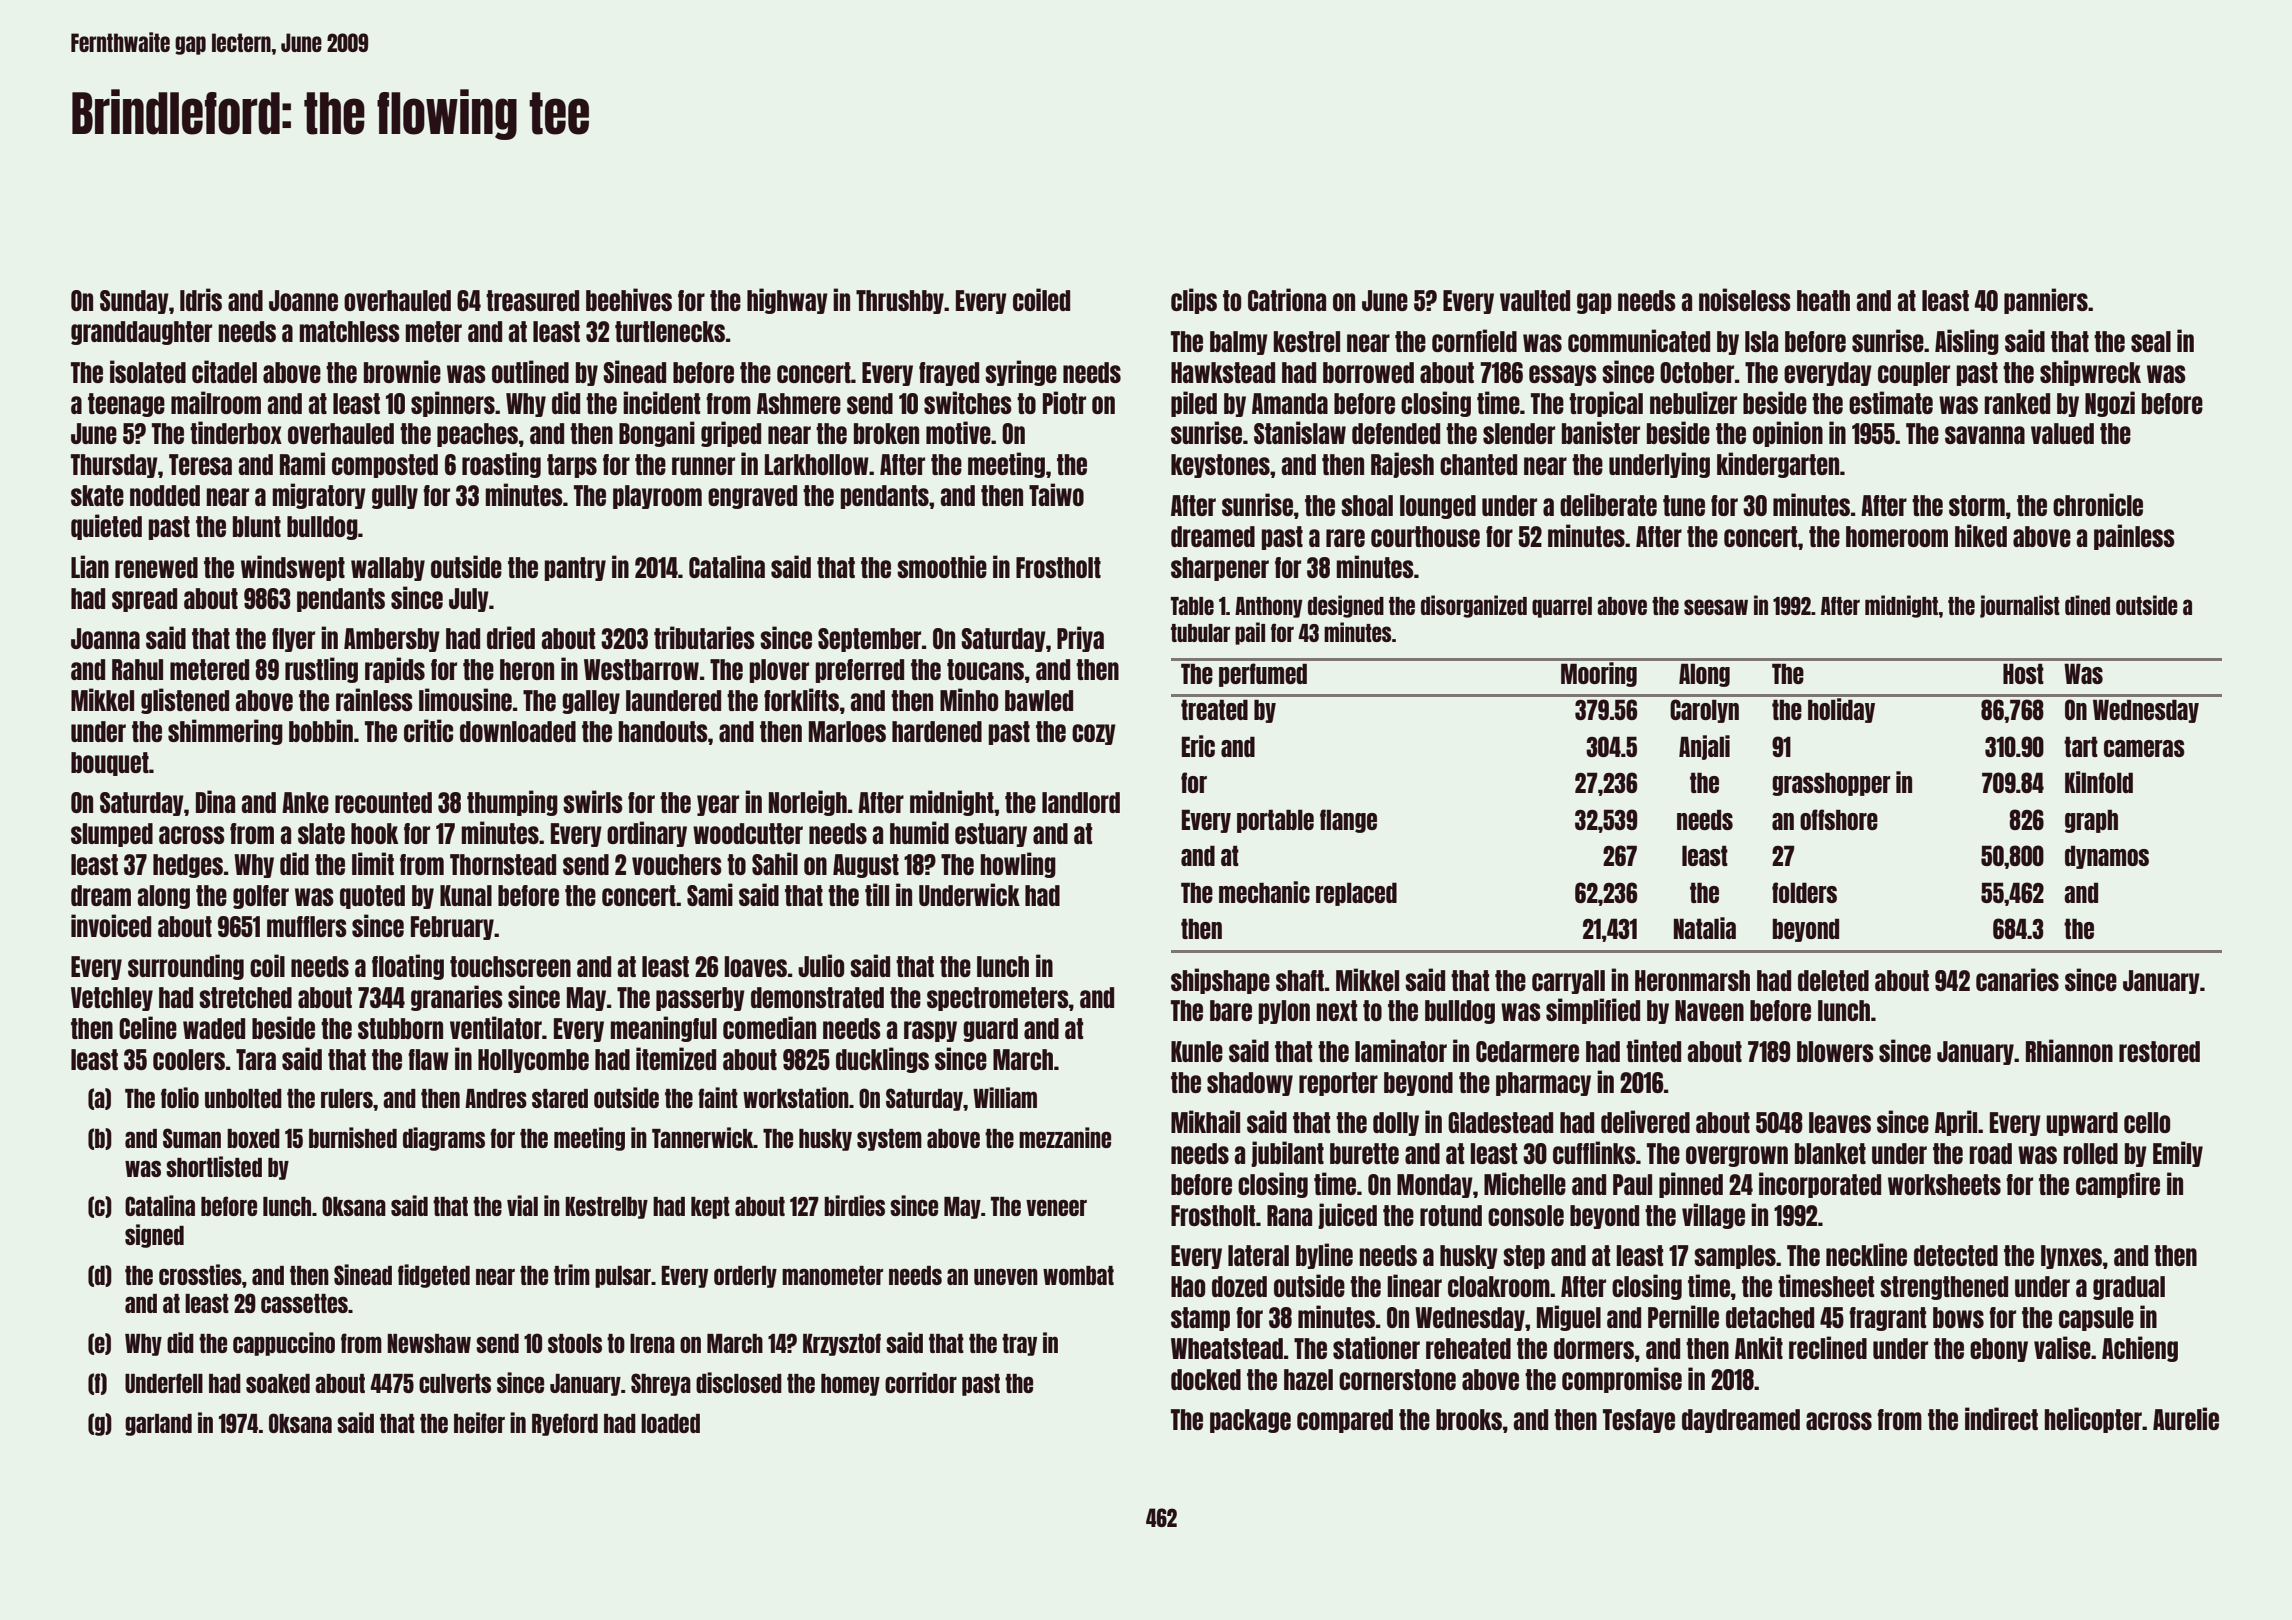  Describe the element at coordinates (565, 1424) in the screenshot. I see `Ryeford` at that location.
